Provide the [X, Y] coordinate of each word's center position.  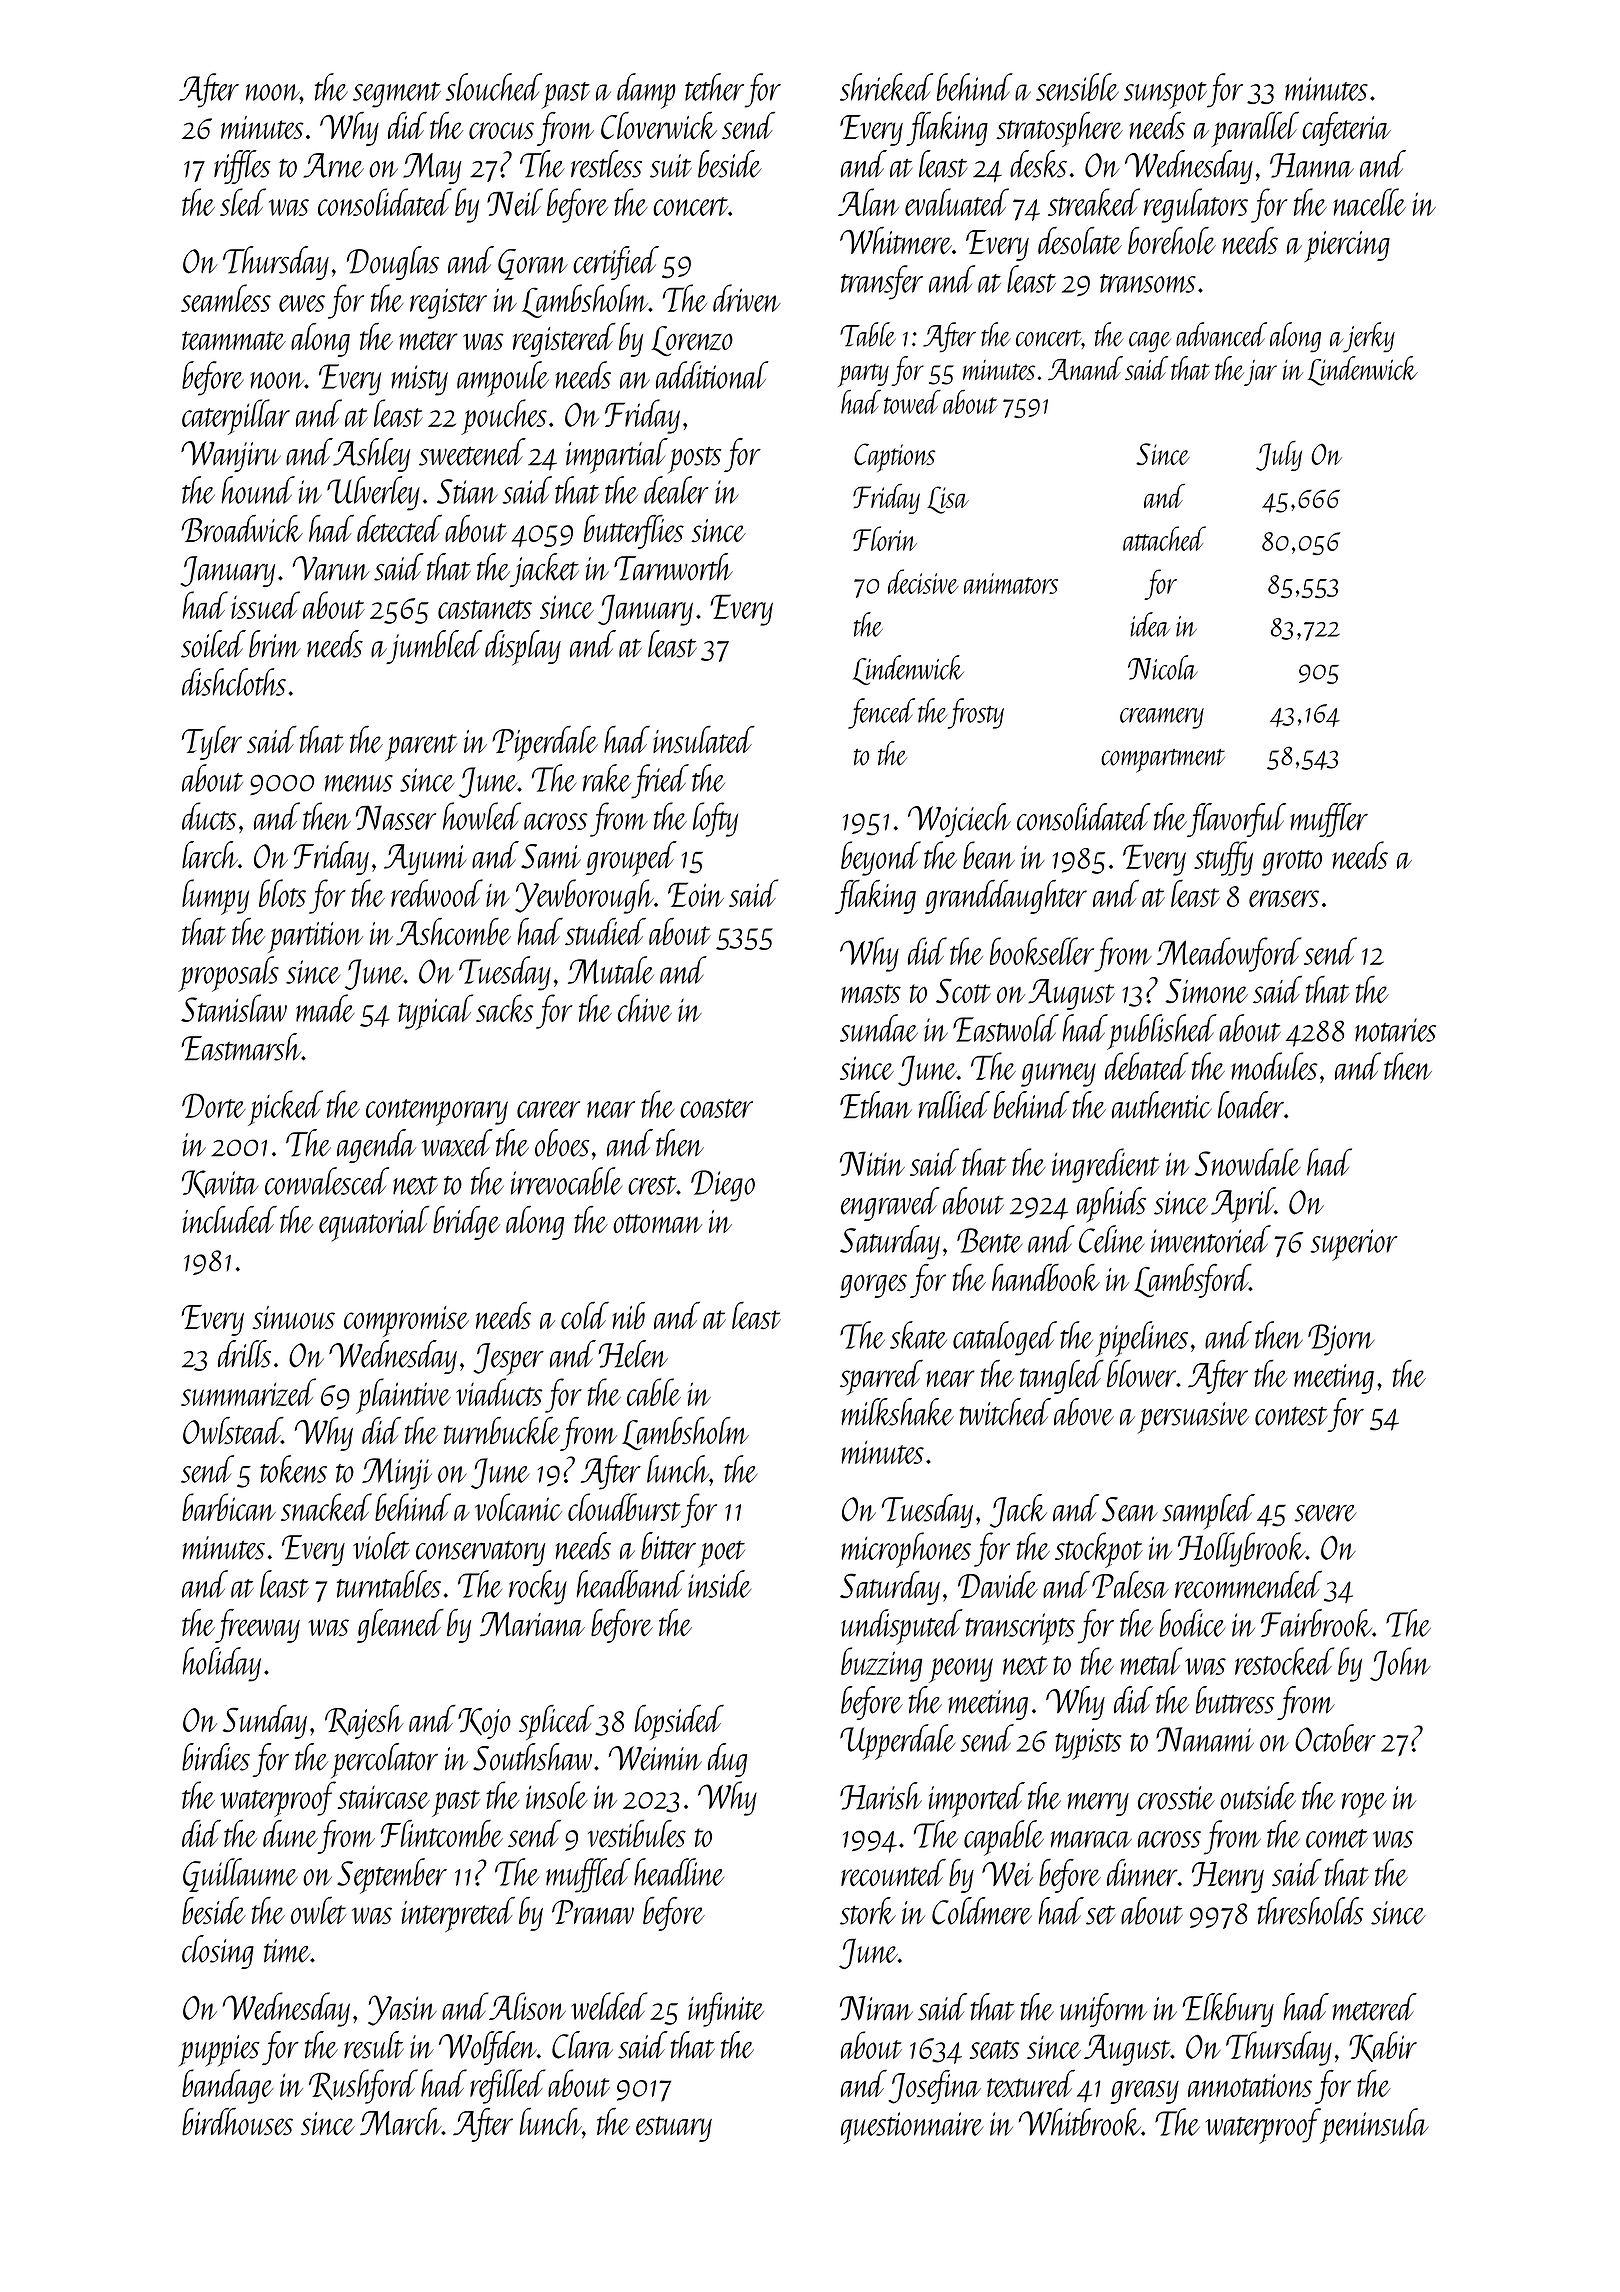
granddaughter [1006, 897]
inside [719, 1584]
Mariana [532, 1624]
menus [359, 783]
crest [652, 1185]
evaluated [957, 202]
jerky [1369, 337]
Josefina [934, 2087]
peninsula [1374, 2125]
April [1243, 1205]
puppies [219, 2051]
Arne [333, 165]
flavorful [1236, 820]
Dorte [214, 1105]
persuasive [1193, 1418]
